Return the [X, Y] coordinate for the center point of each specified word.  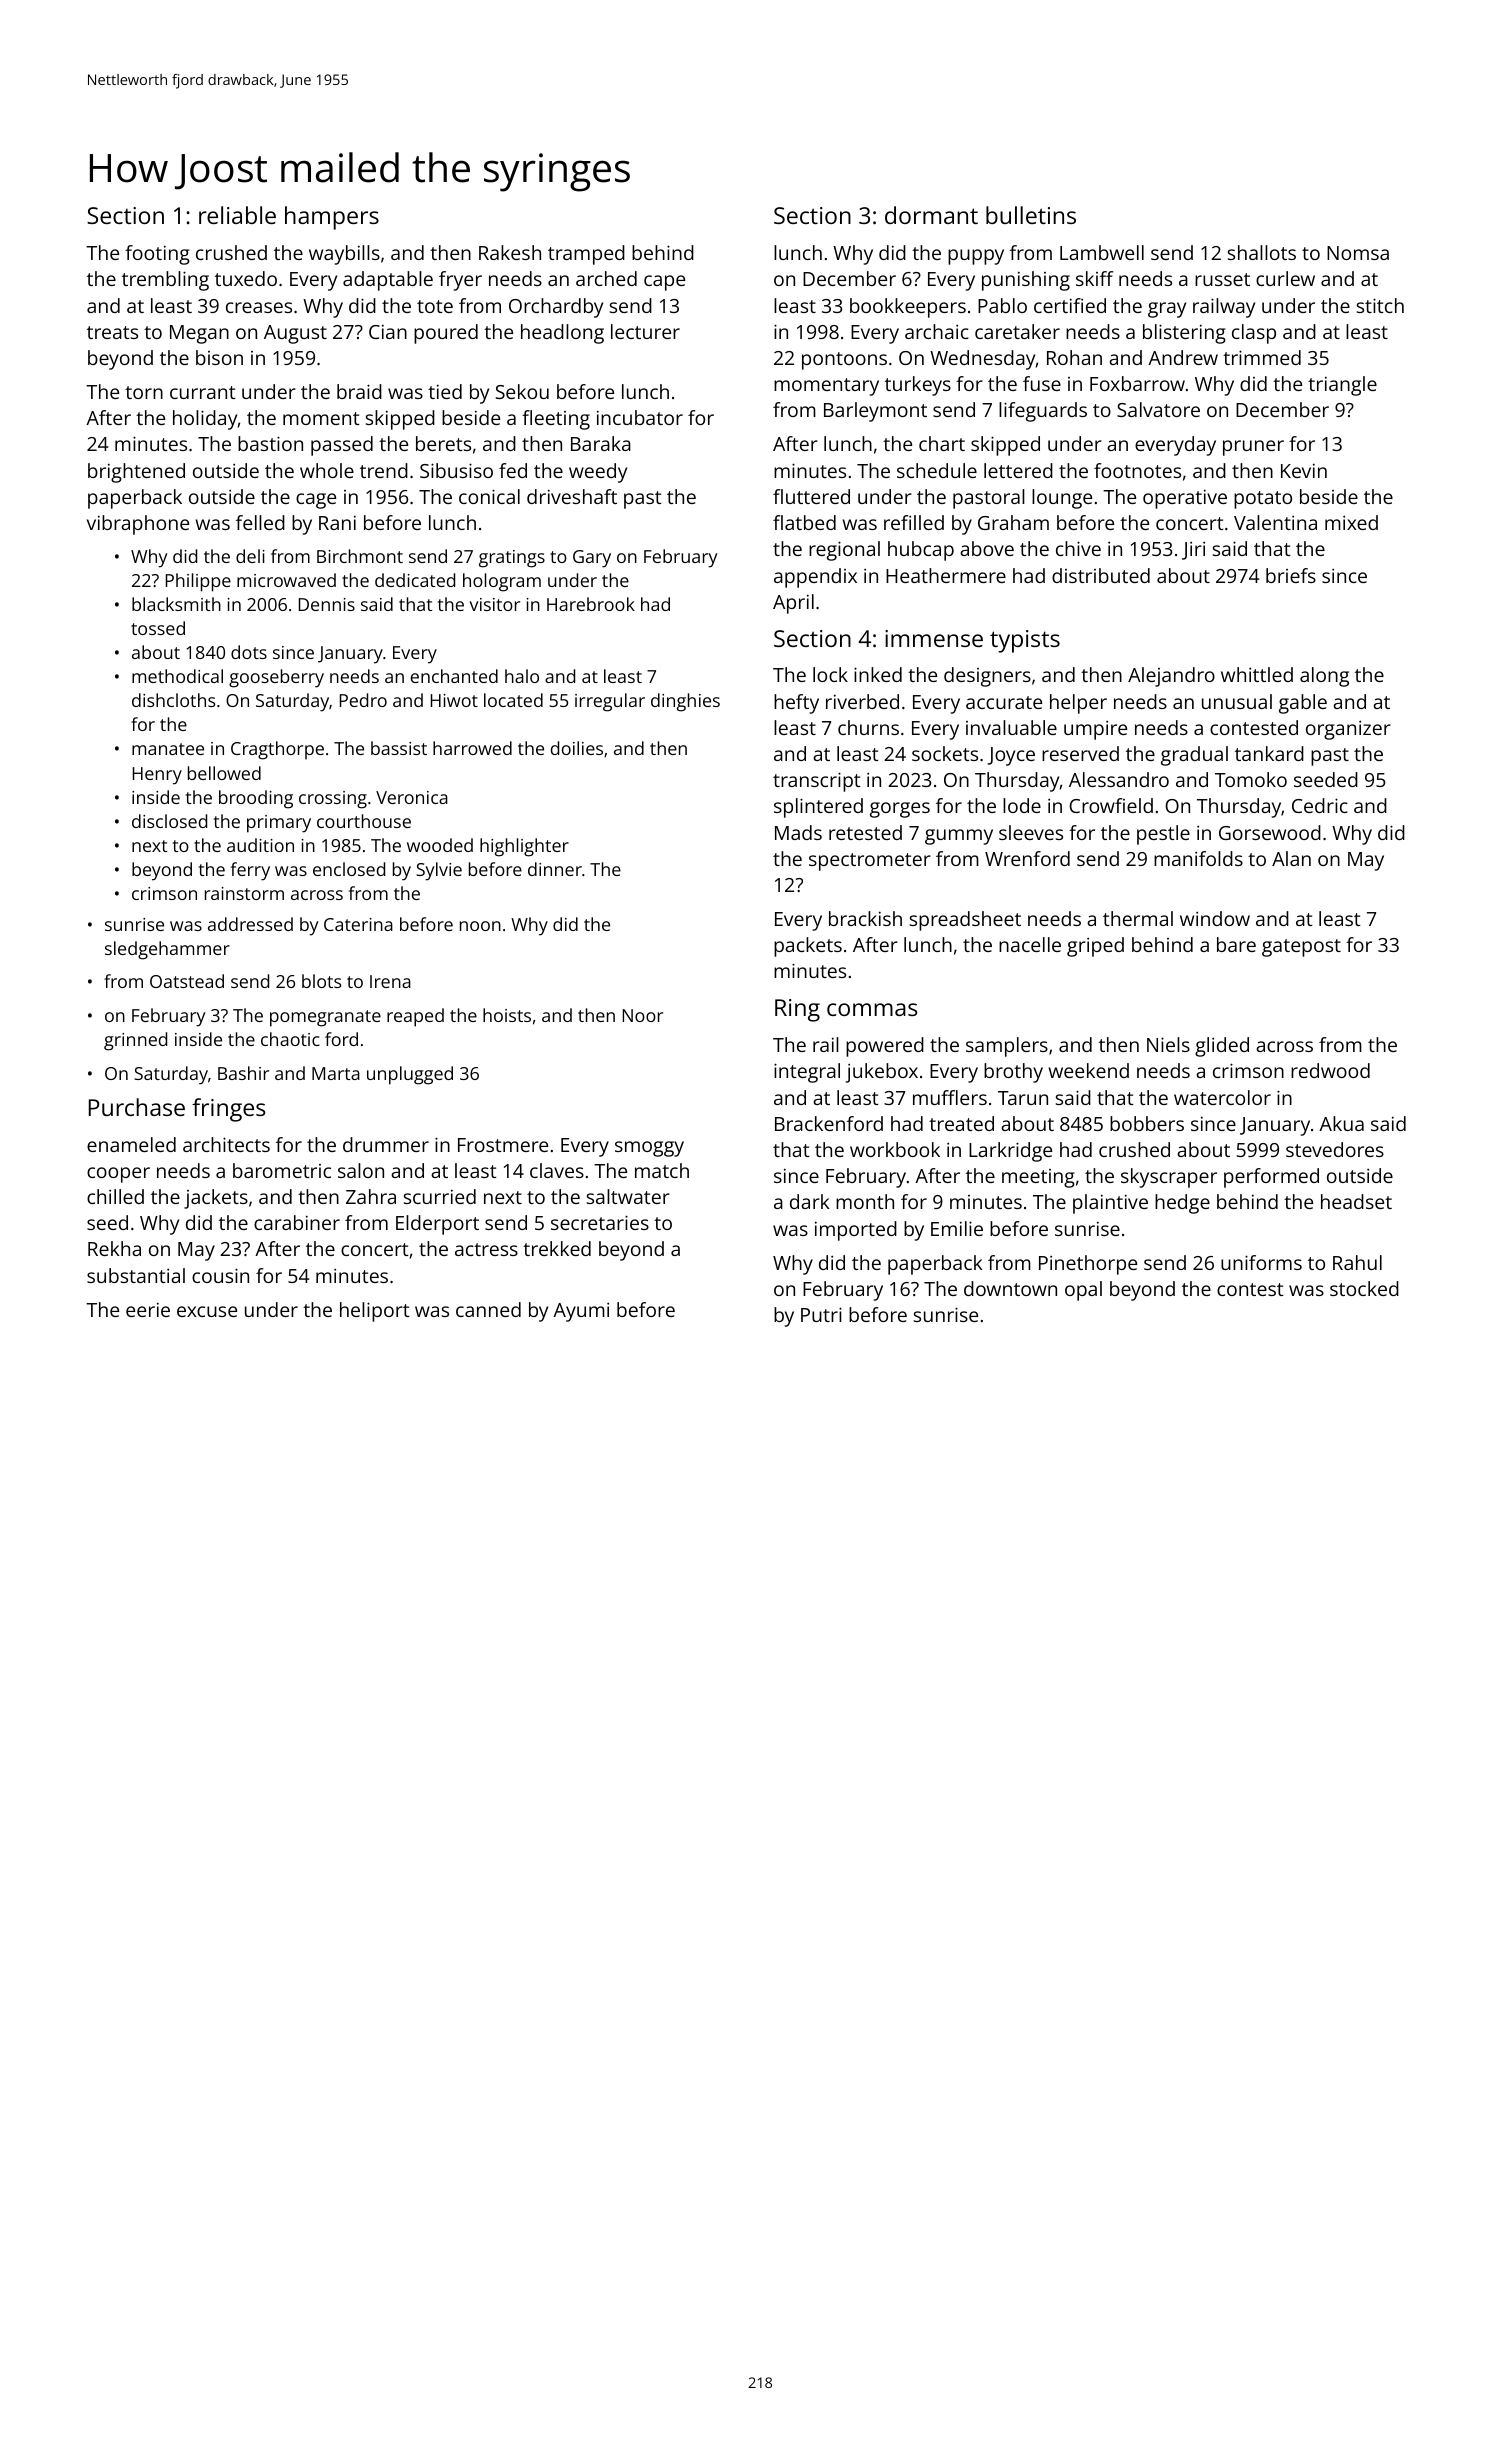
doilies [577, 748]
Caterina [358, 924]
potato [1263, 500]
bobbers [1147, 1123]
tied [445, 391]
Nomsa [1358, 253]
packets [808, 947]
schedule [937, 470]
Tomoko [1251, 779]
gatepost [1301, 948]
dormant [931, 215]
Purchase [137, 1107]
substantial [136, 1275]
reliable [237, 215]
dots [249, 652]
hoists [507, 1015]
